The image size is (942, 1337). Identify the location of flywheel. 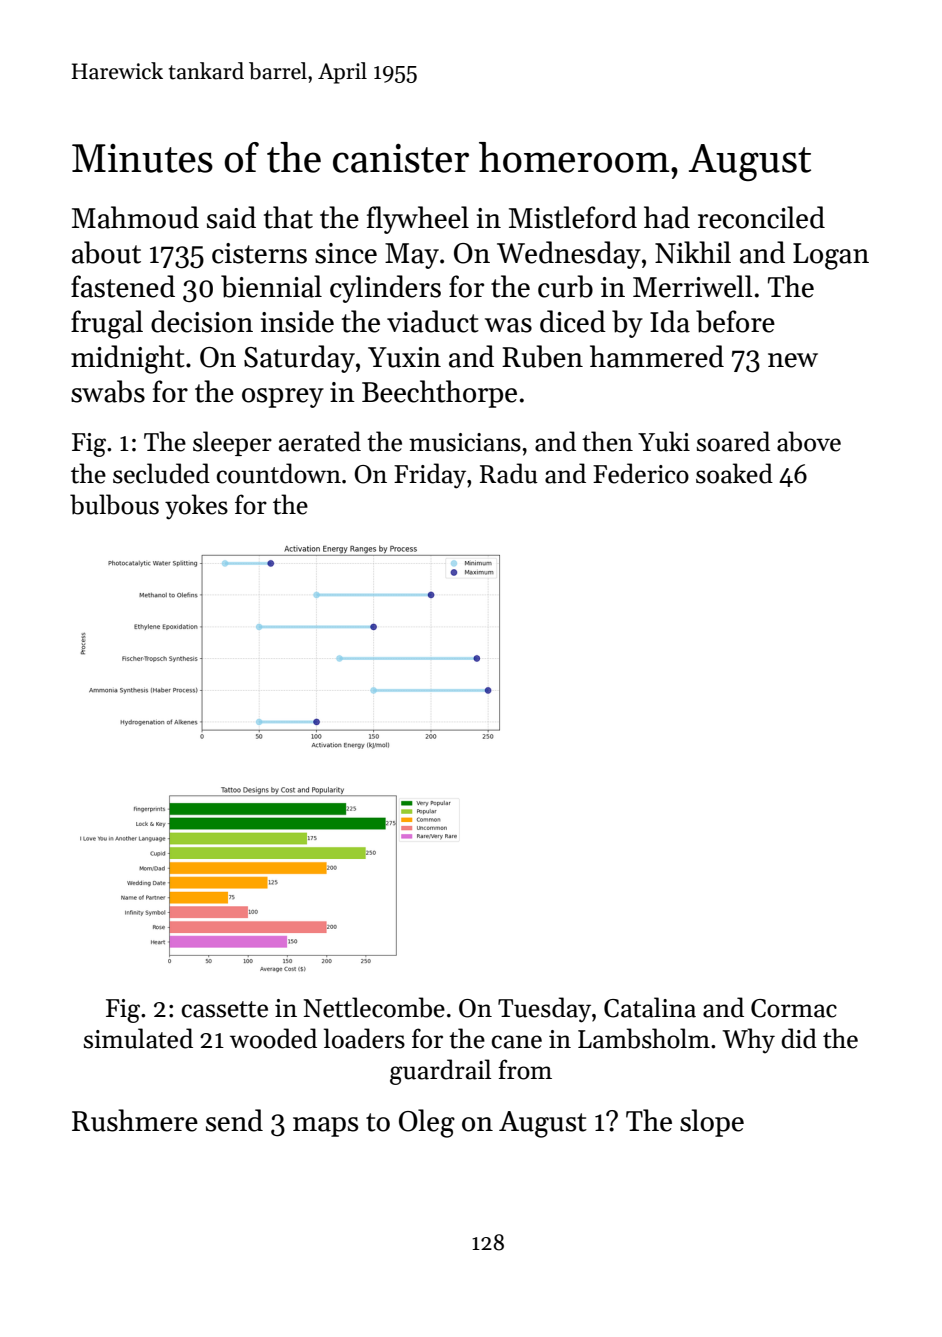
(418, 220).
